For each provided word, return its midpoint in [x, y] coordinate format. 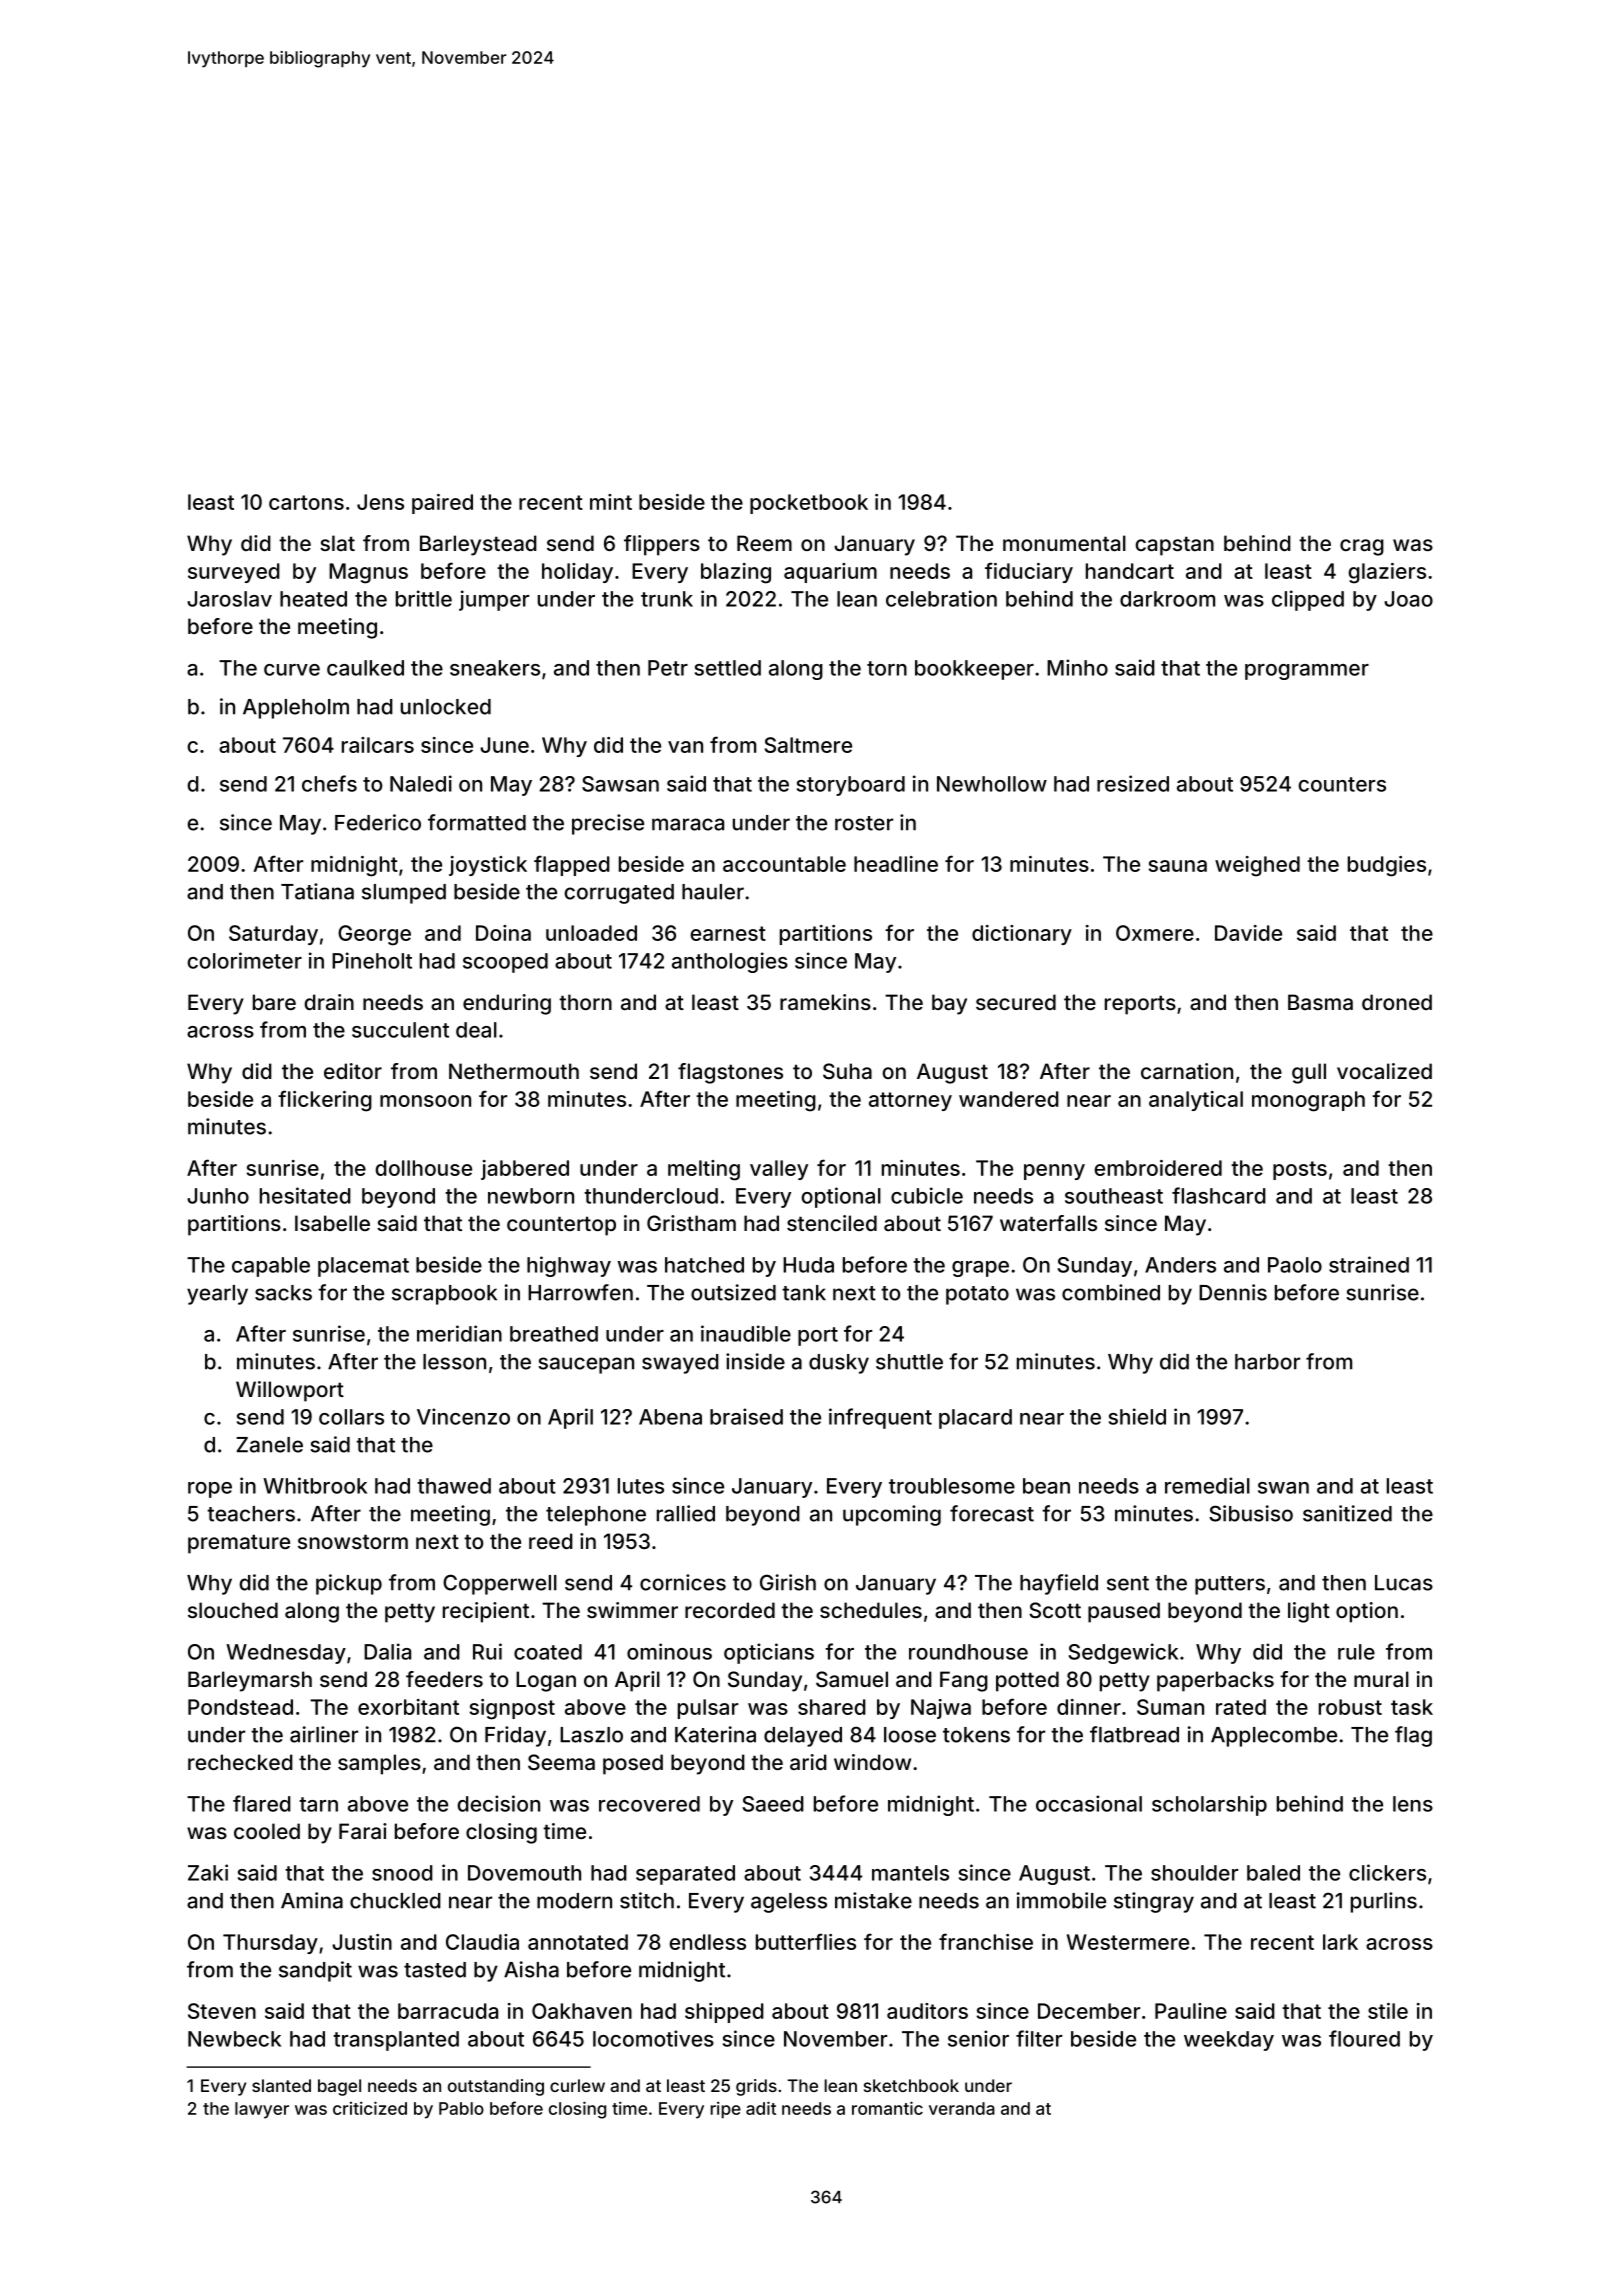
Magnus [368, 573]
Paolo [1295, 1265]
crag [1362, 547]
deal [476, 1030]
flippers [662, 545]
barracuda [448, 2011]
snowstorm [353, 1541]
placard [975, 1419]
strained [1369, 1264]
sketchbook [911, 2085]
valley [779, 1170]
